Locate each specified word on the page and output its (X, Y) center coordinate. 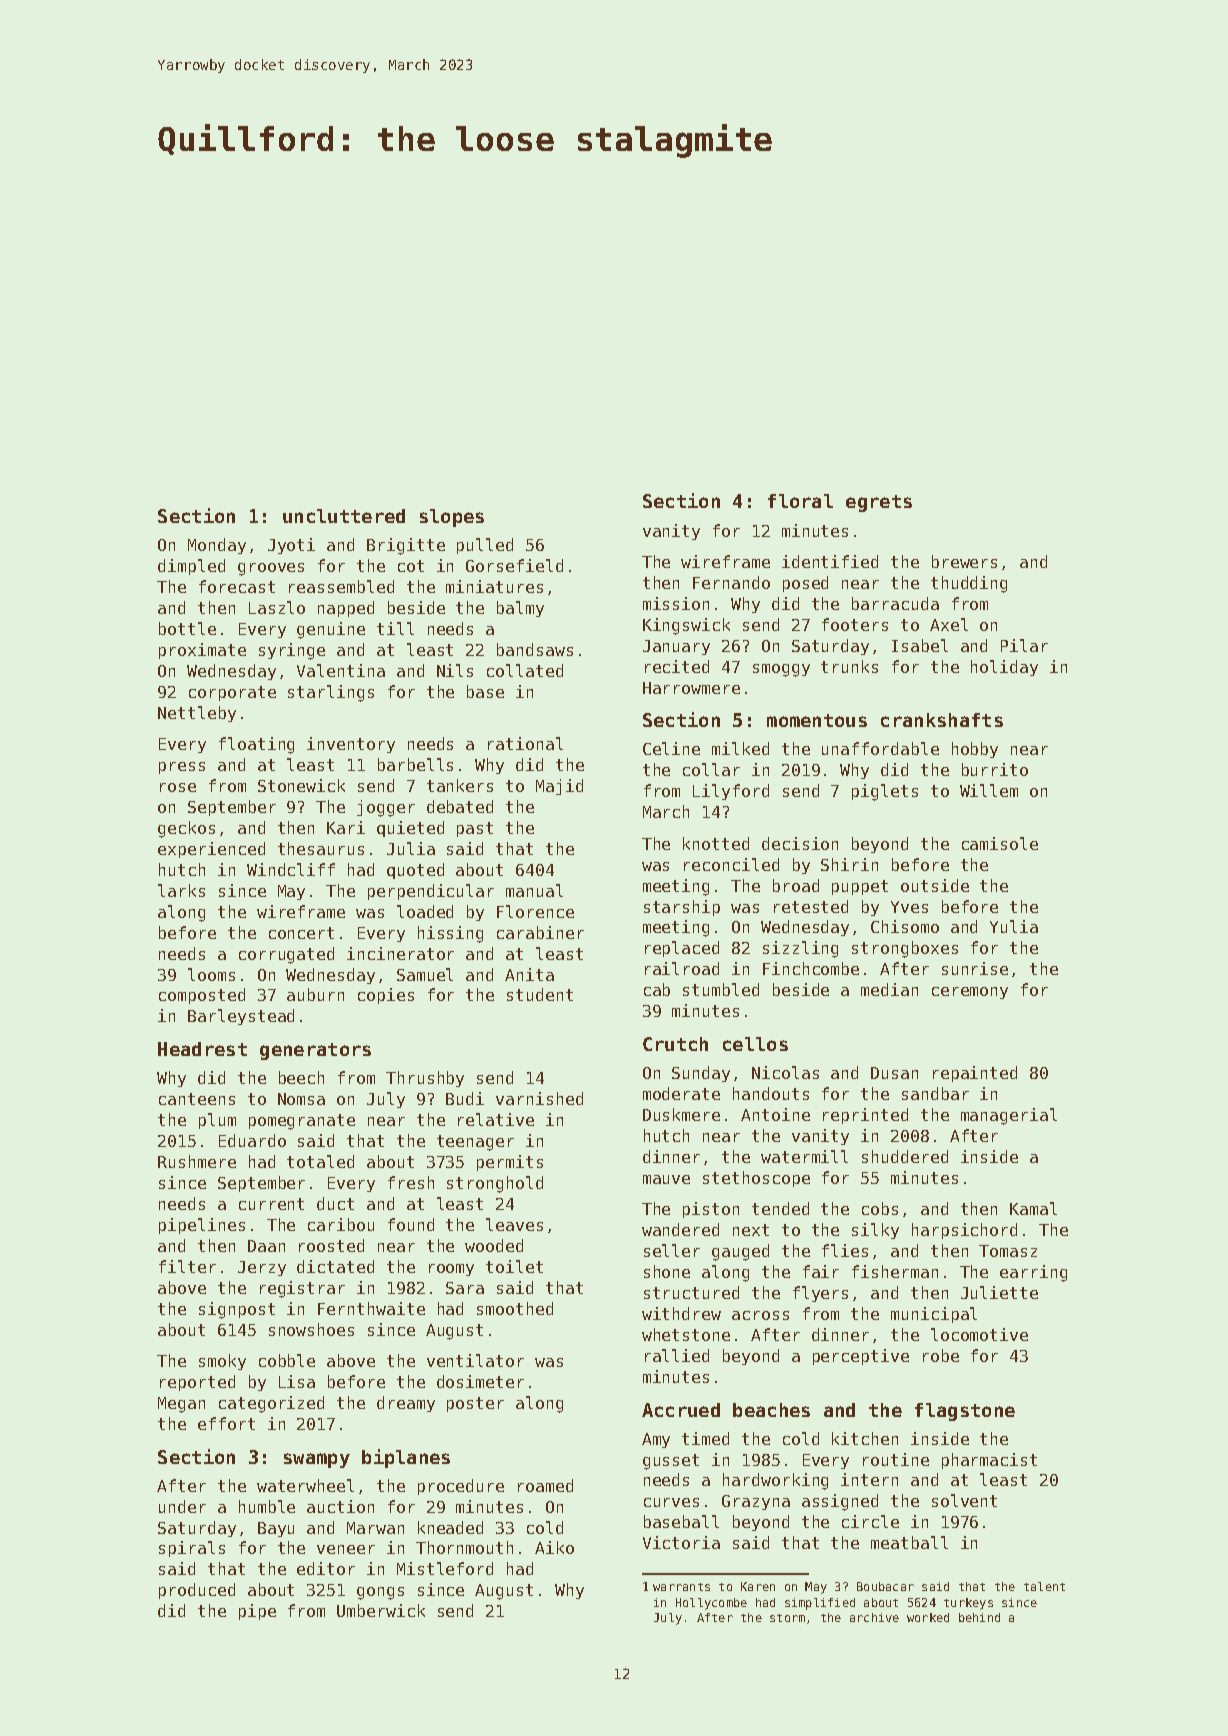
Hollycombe (711, 1604)
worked (928, 1617)
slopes (452, 518)
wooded (494, 1245)
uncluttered (344, 516)
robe (941, 1355)
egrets (879, 503)
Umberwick (381, 1610)
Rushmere (197, 1161)
